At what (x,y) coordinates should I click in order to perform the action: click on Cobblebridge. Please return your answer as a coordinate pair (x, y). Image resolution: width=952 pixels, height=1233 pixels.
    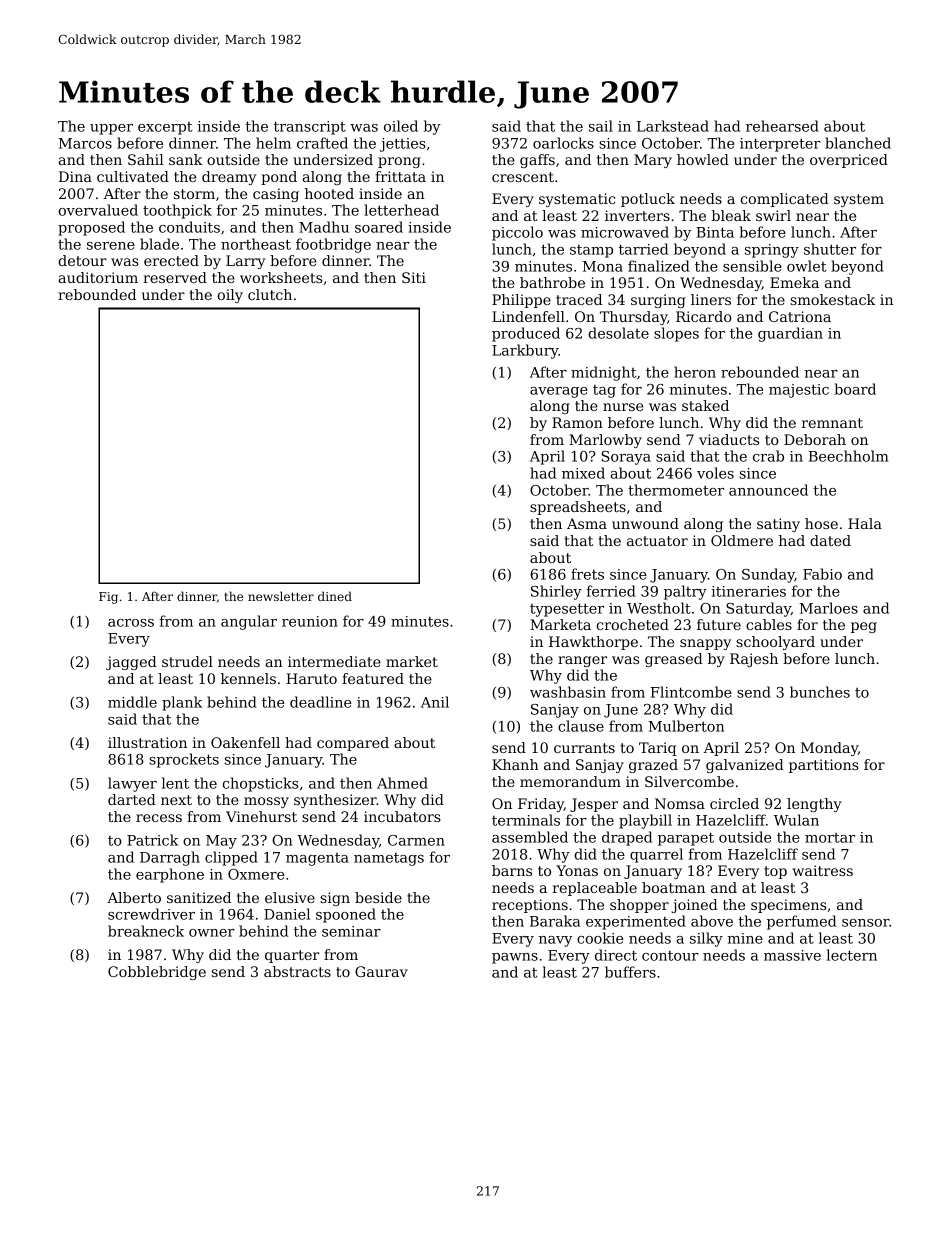
    Looking at the image, I should click on (157, 973).
